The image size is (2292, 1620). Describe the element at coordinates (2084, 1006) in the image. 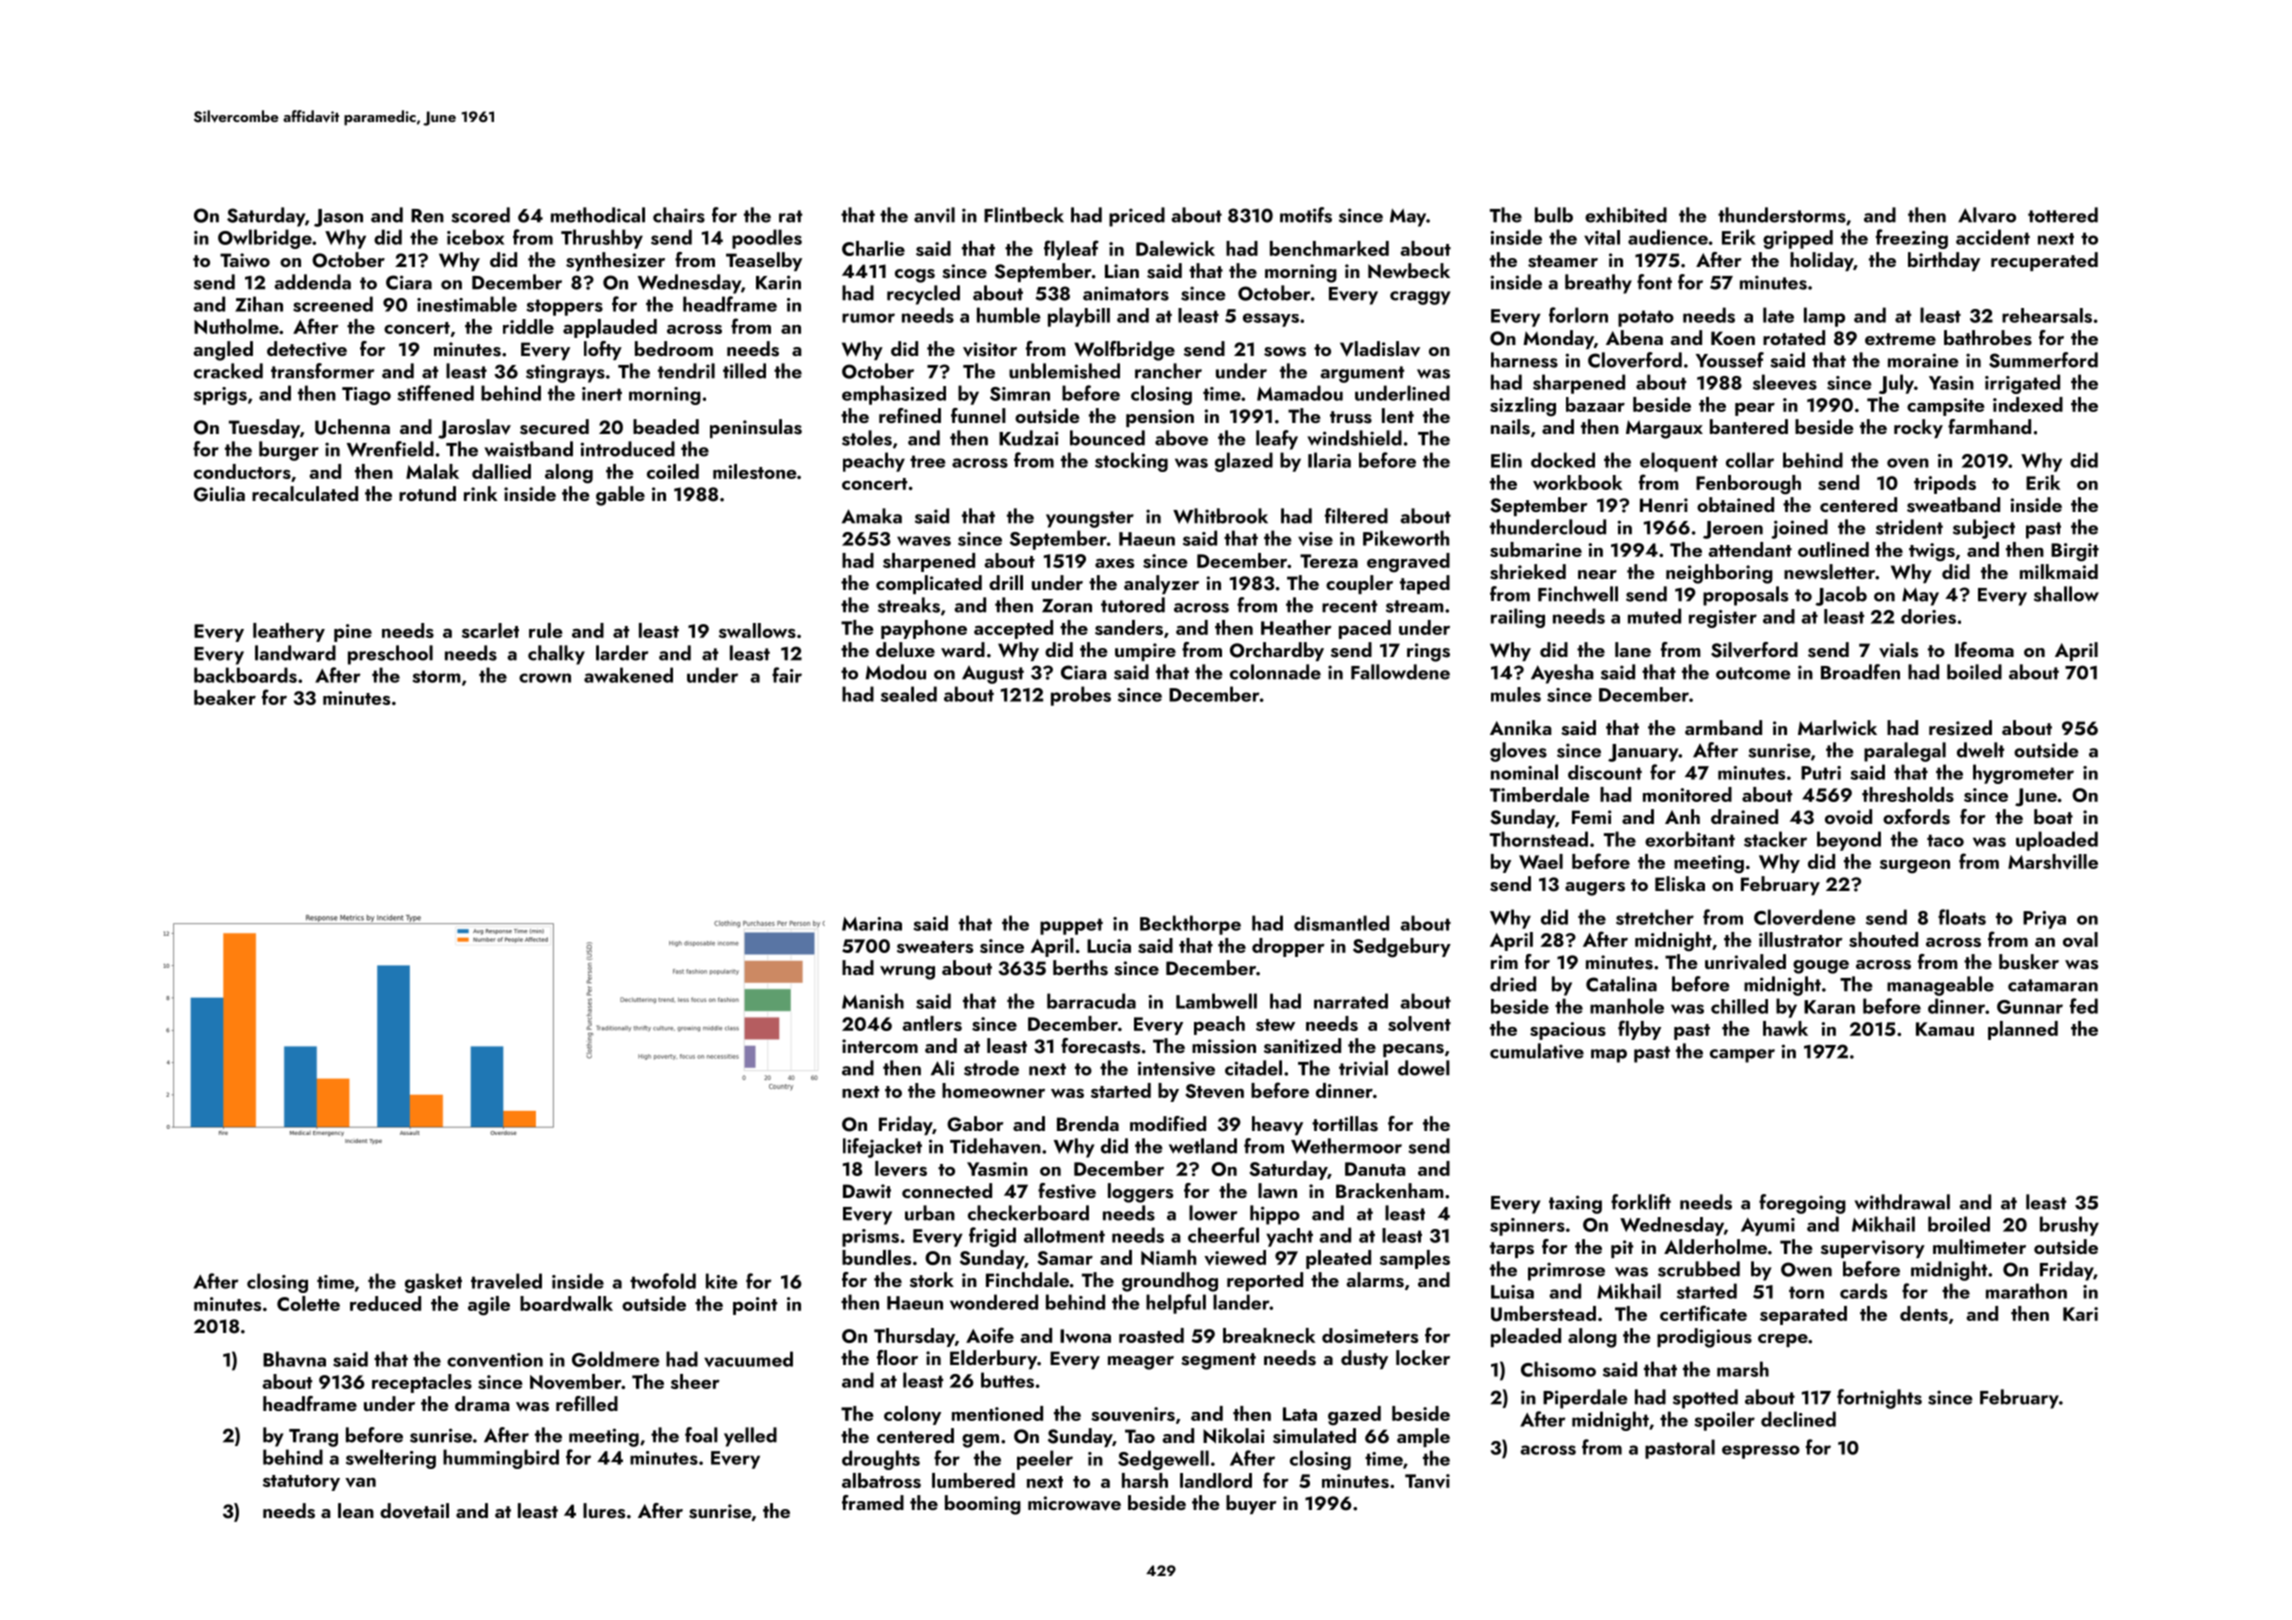

I see `fed` at that location.
